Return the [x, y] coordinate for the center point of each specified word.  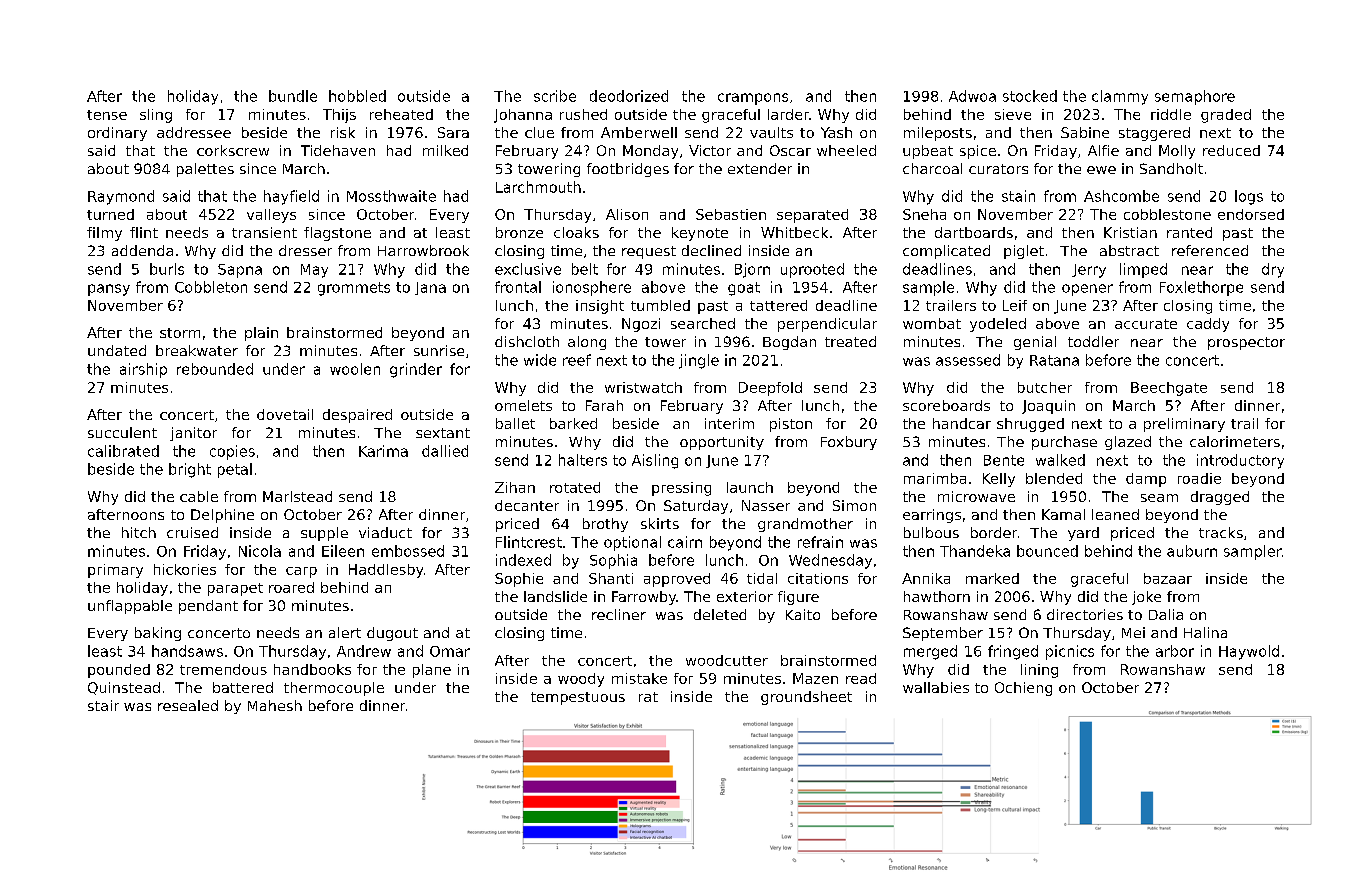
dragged [1220, 498]
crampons [753, 99]
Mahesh [275, 705]
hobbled [357, 96]
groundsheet [806, 698]
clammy [1120, 97]
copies [232, 452]
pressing [681, 489]
